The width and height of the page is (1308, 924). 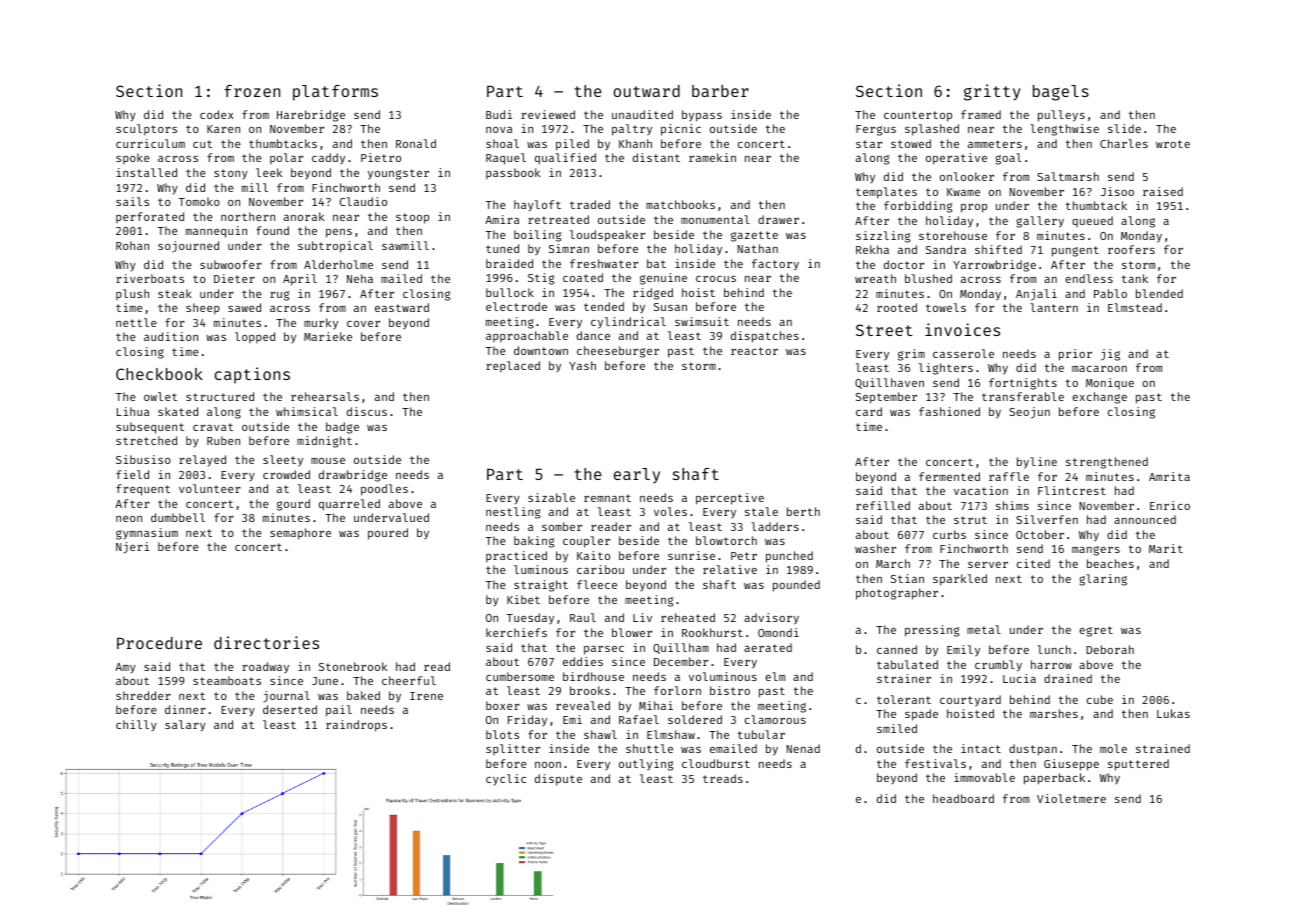 I want to click on casserole, so click(x=963, y=353).
